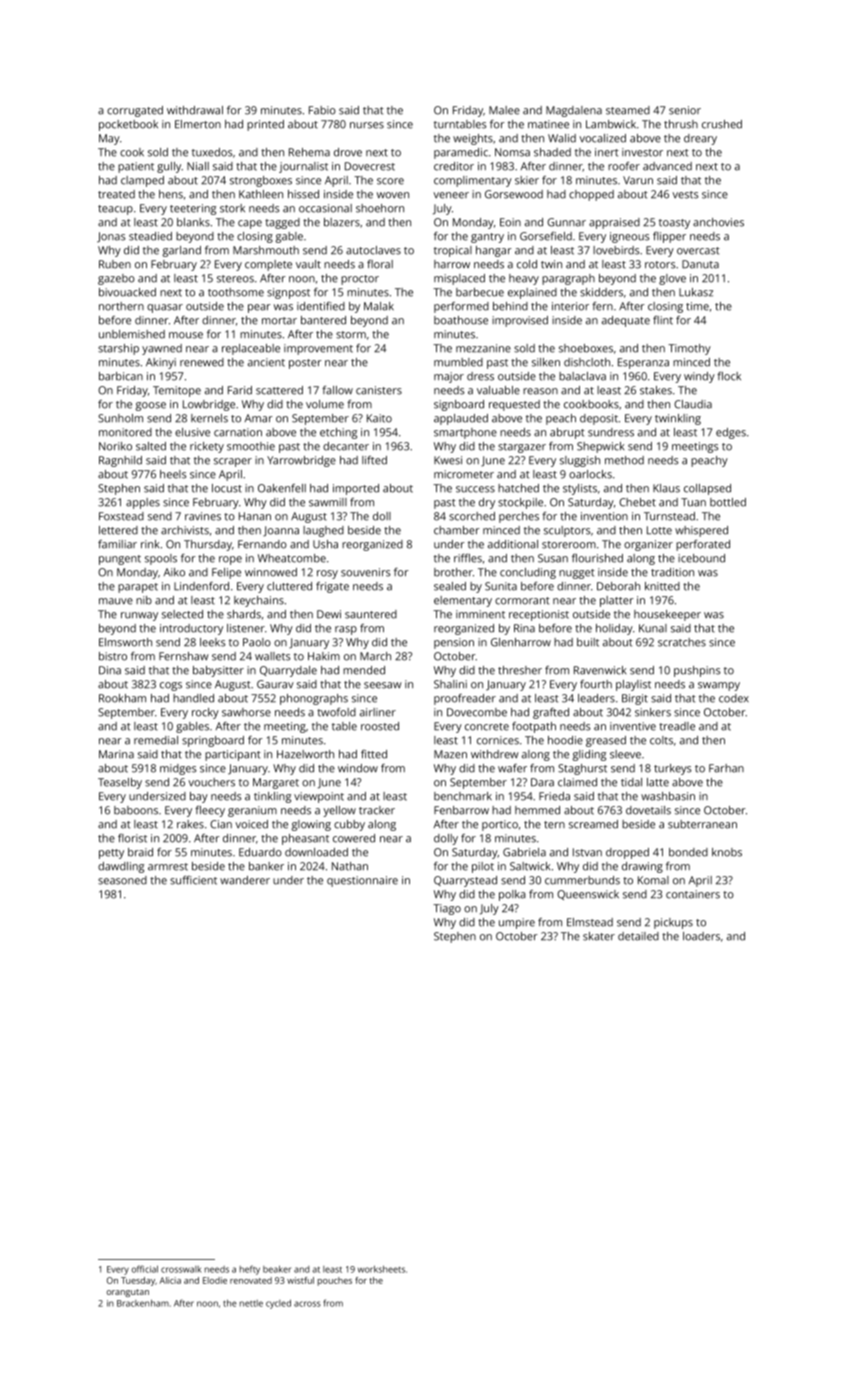 This image has height=1400, width=849. I want to click on Nomsa, so click(512, 152).
